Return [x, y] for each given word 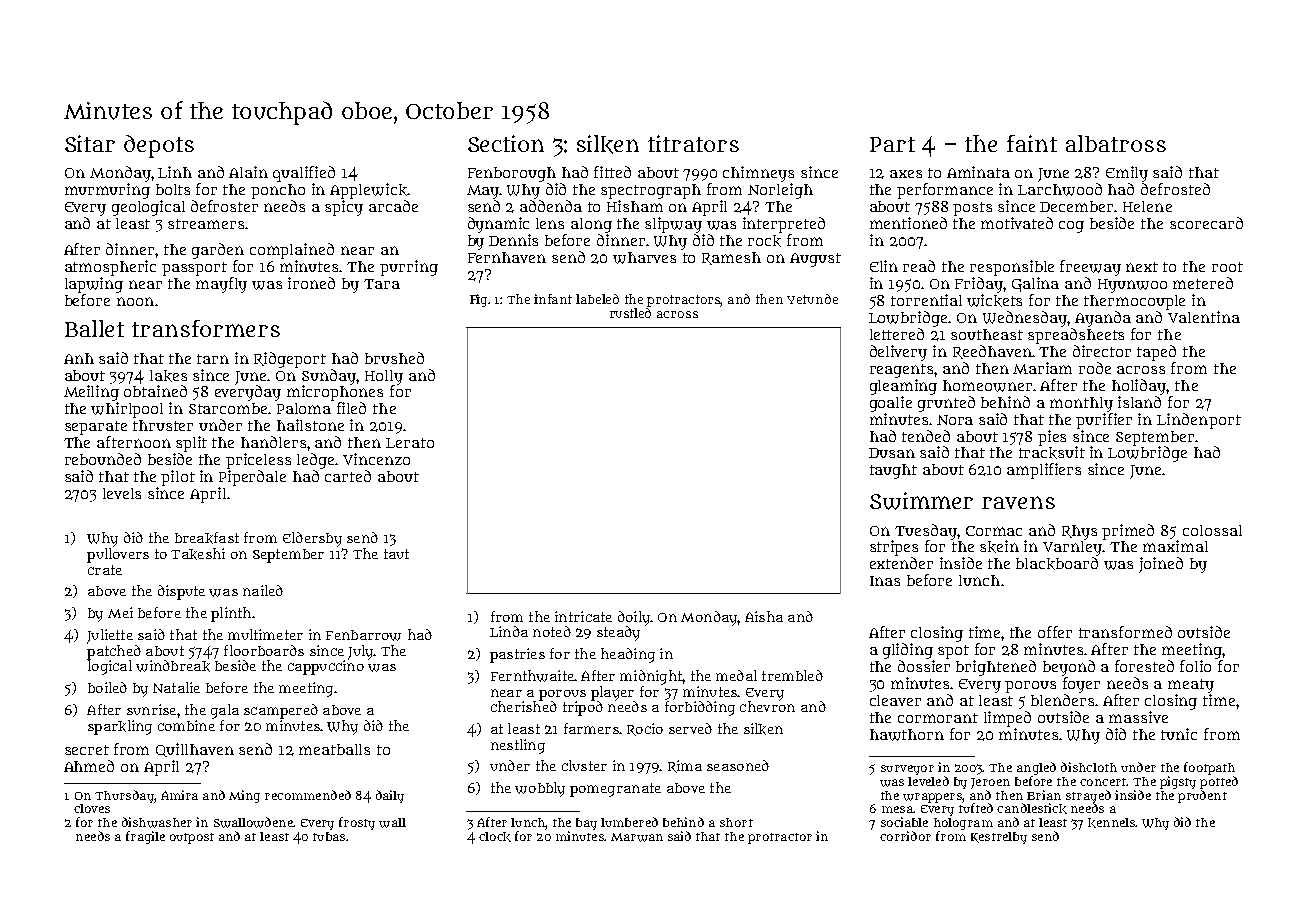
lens [550, 223]
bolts [173, 189]
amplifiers [1044, 471]
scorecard [1206, 223]
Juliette [110, 636]
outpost [192, 838]
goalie [891, 404]
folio [1195, 666]
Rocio [645, 729]
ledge [315, 461]
